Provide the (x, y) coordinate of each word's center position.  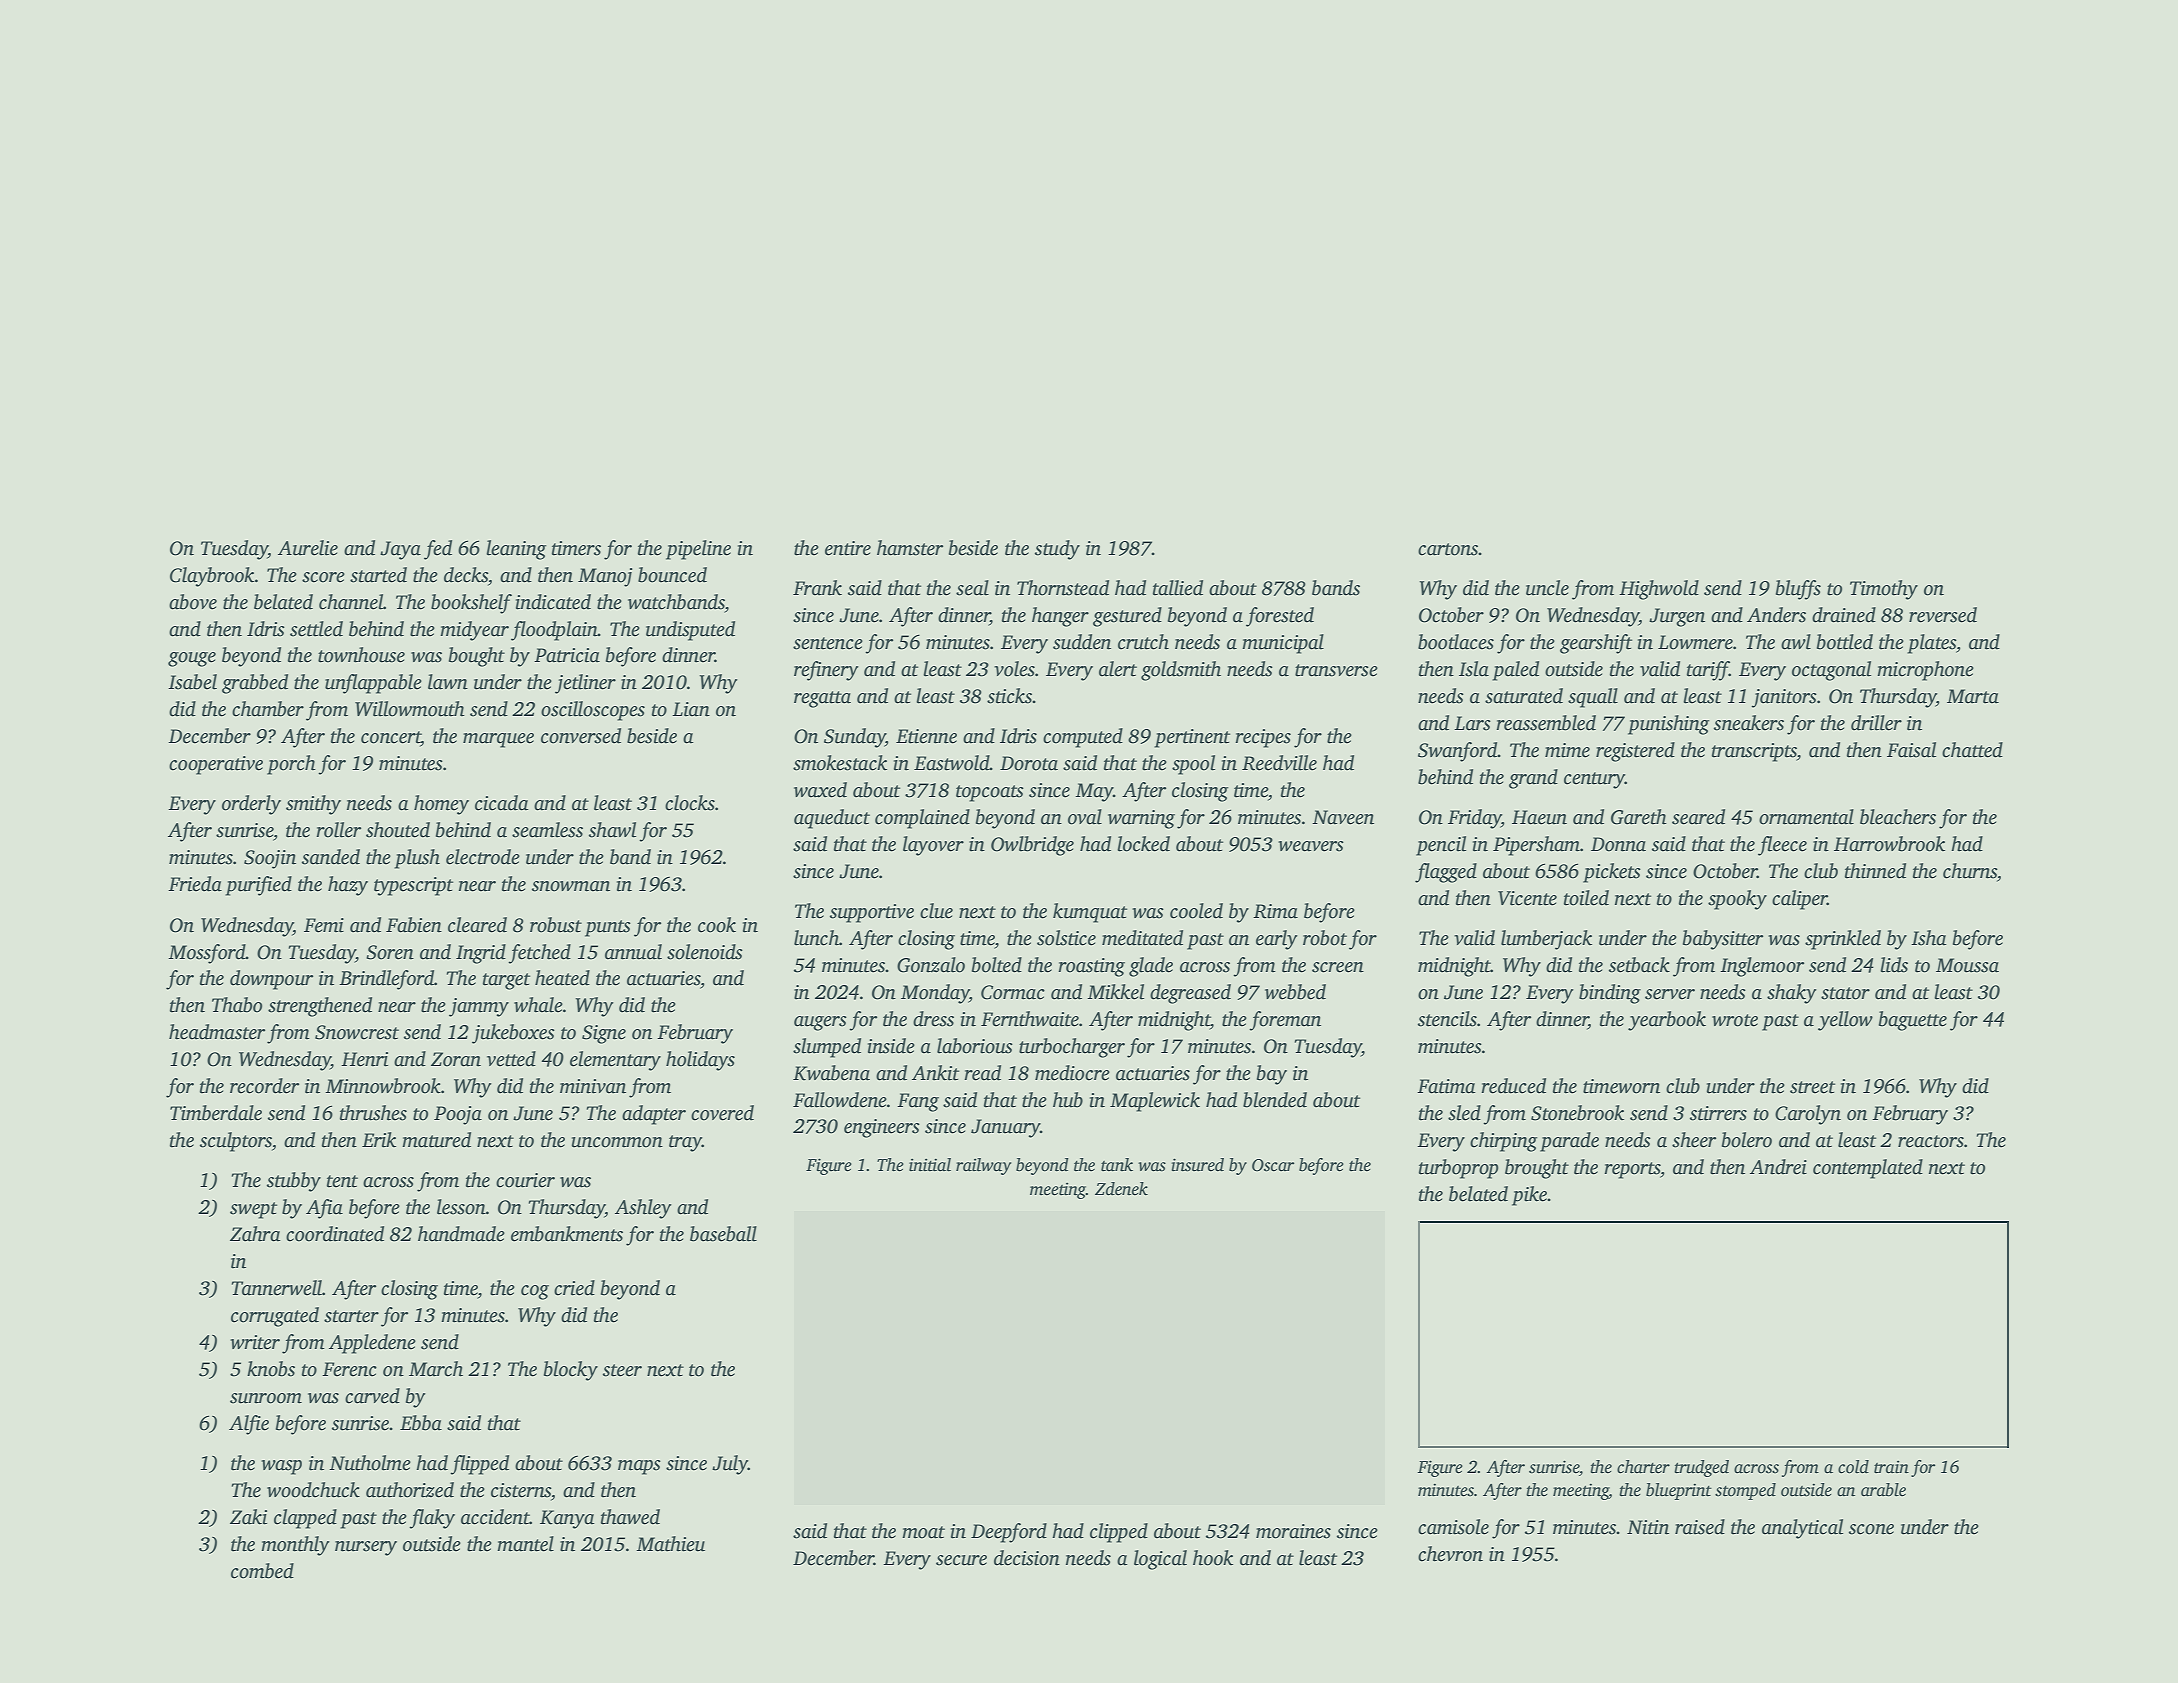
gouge (192, 659)
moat (923, 1532)
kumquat (1090, 913)
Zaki (248, 1517)
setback (1639, 965)
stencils (1447, 1019)
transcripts (1754, 752)
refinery (826, 671)
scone (1871, 1529)
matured (436, 1140)
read (982, 1073)
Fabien (414, 925)
